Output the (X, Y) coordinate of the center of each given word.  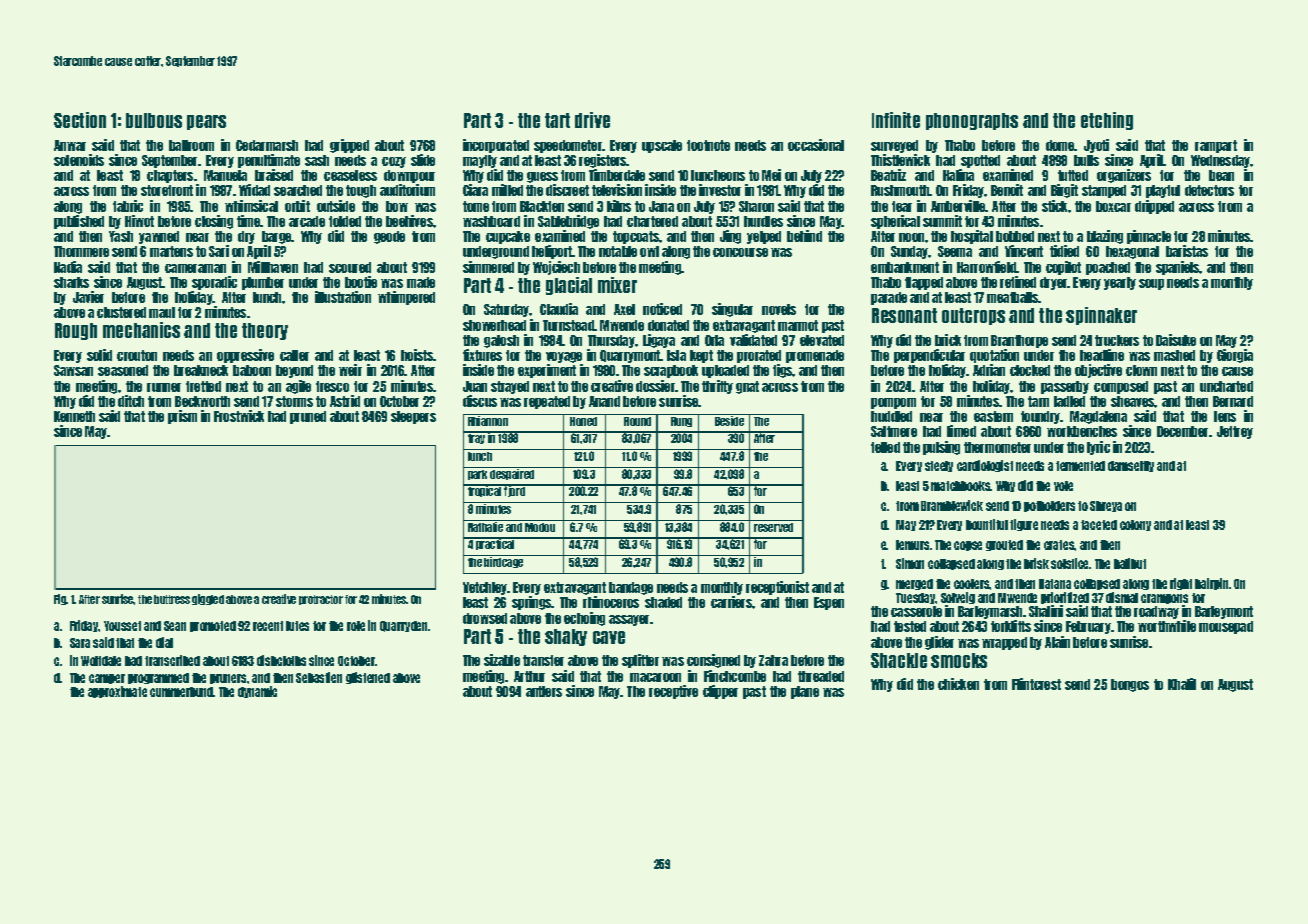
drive (592, 120)
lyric (1098, 448)
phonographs (972, 121)
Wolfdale (101, 661)
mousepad (1226, 627)
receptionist (777, 588)
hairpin (1211, 584)
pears (206, 122)
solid (99, 355)
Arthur (529, 676)
